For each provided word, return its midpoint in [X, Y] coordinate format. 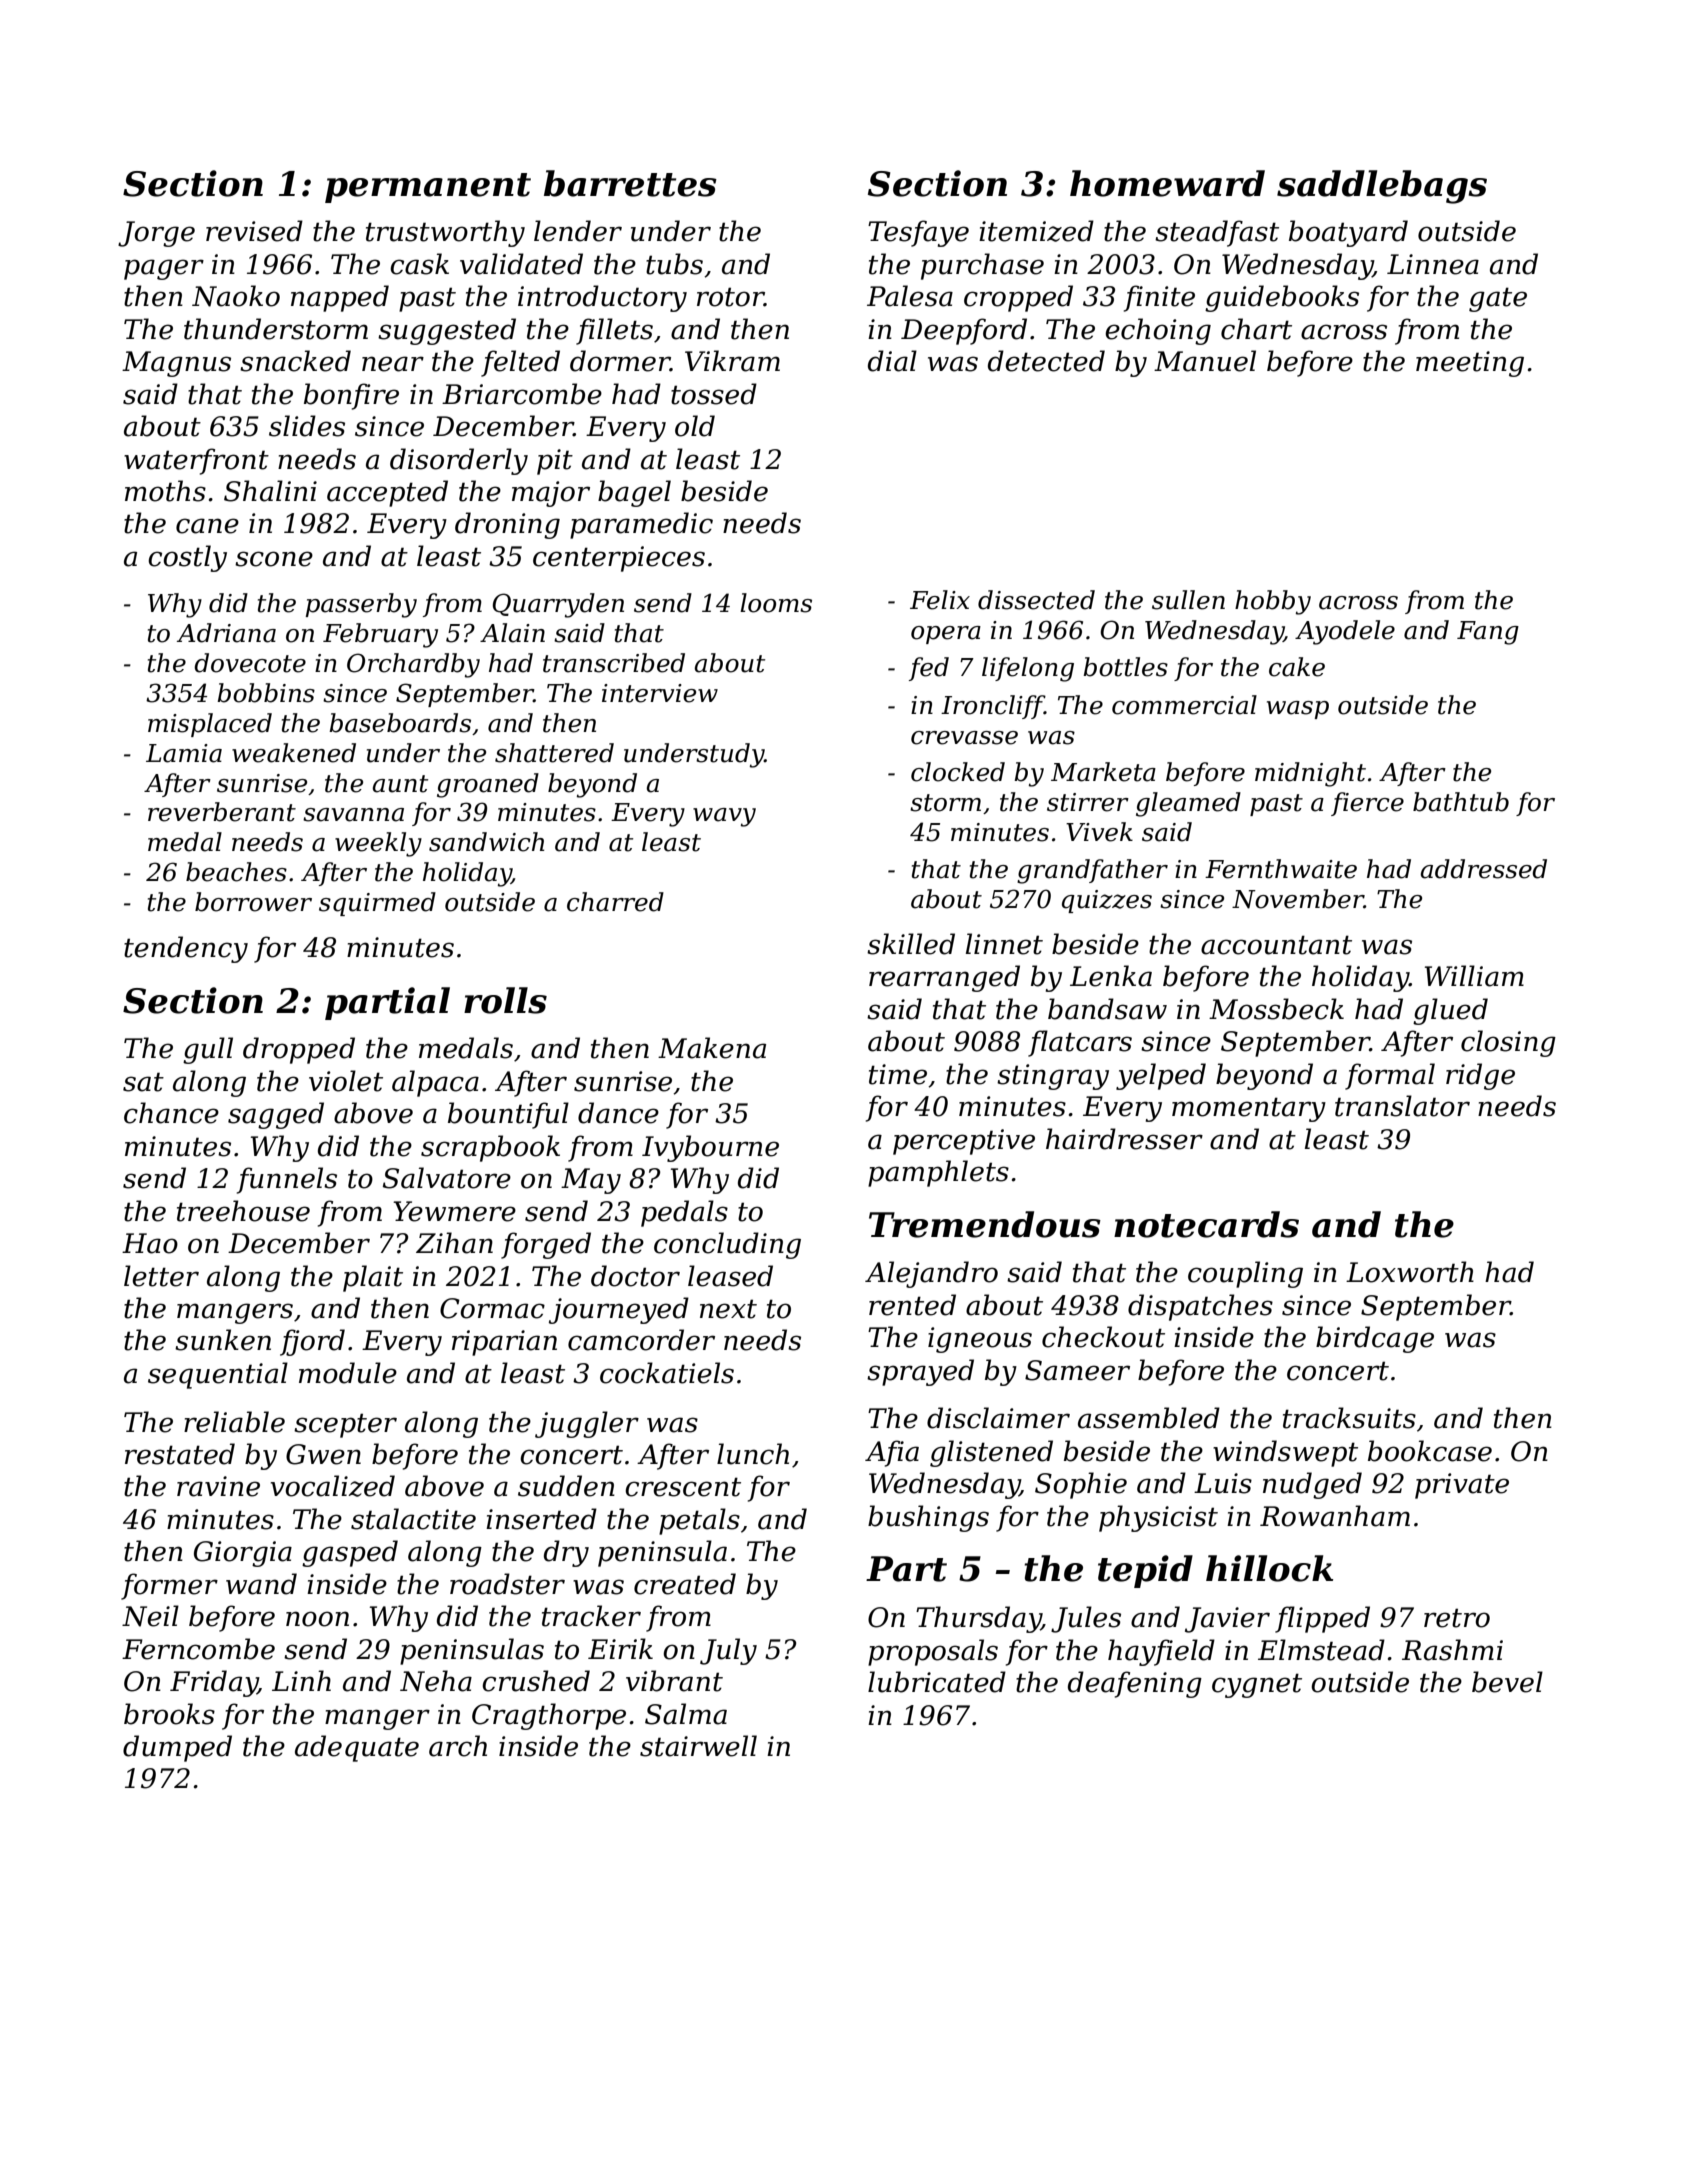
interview [660, 693]
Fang [1488, 633]
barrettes [630, 183]
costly [187, 558]
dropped [299, 1050]
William [1474, 976]
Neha [436, 1681]
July [728, 1651]
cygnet [1257, 1685]
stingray [1053, 1077]
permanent [428, 188]
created [685, 1584]
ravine [218, 1486]
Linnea [1433, 264]
